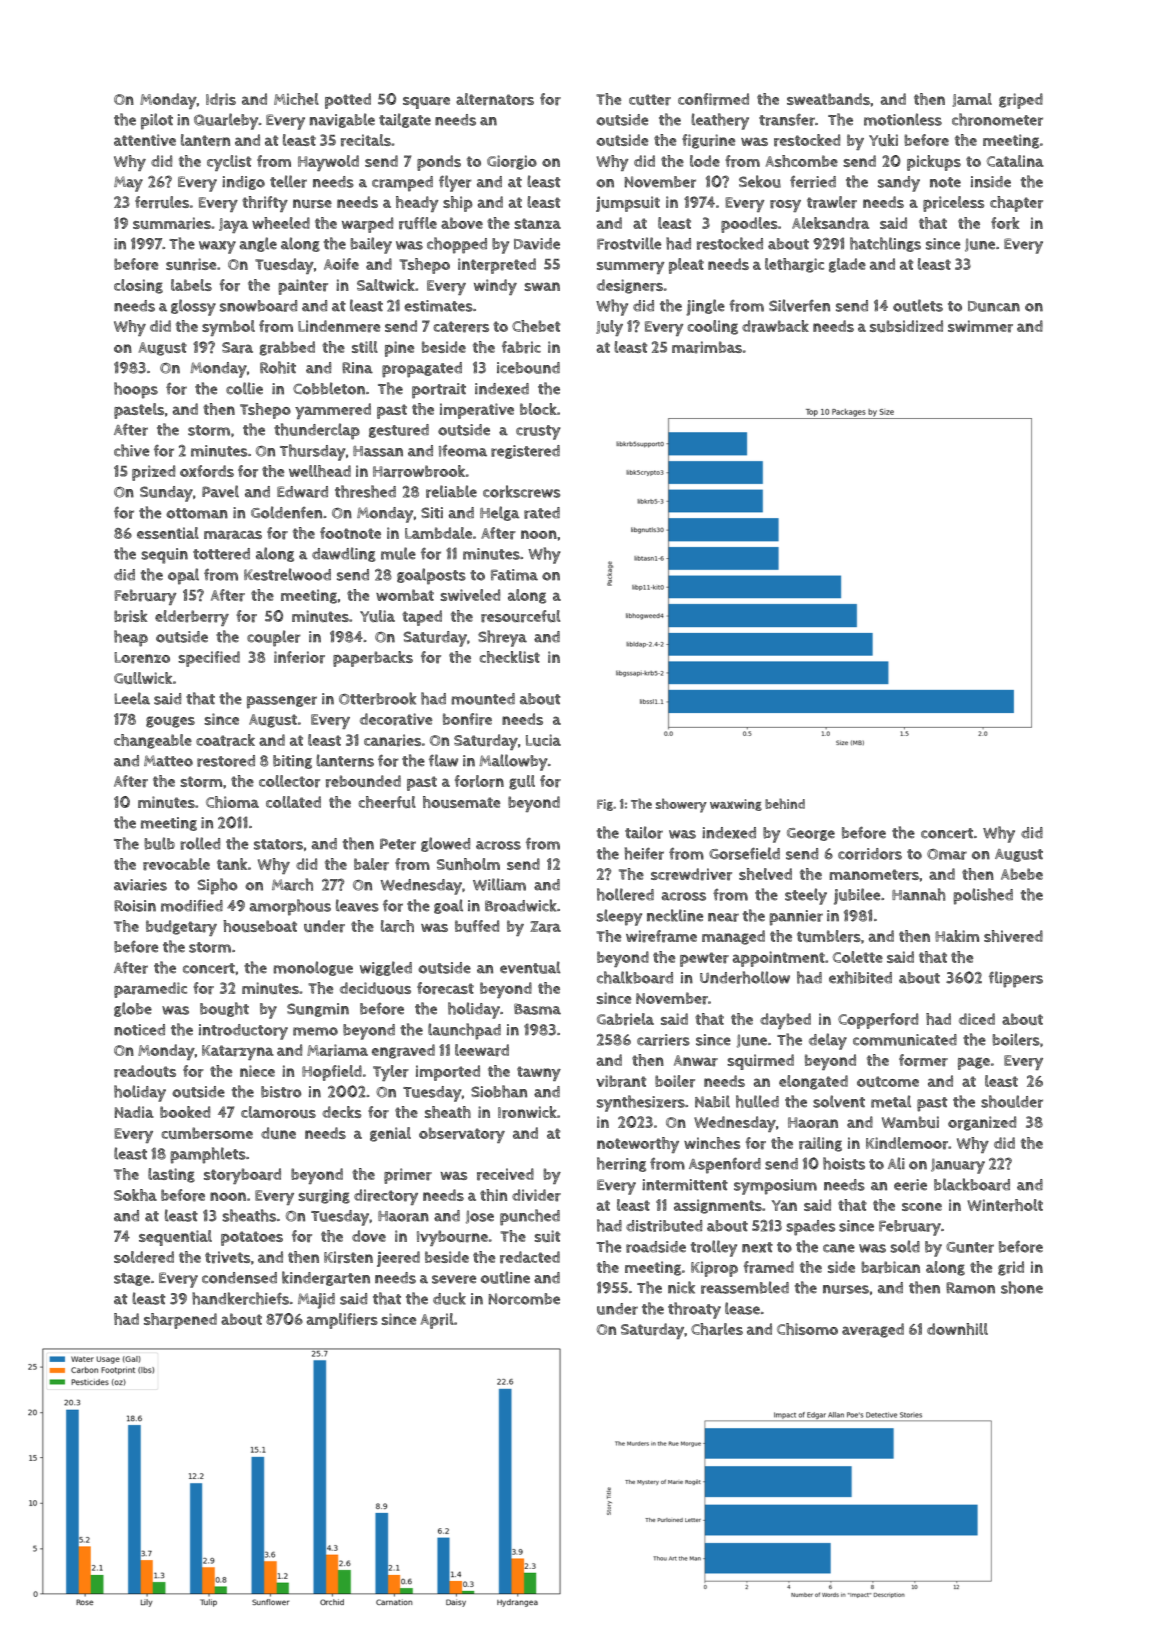  What do you see at coordinates (980, 326) in the screenshot?
I see `swimmer` at bounding box center [980, 326].
